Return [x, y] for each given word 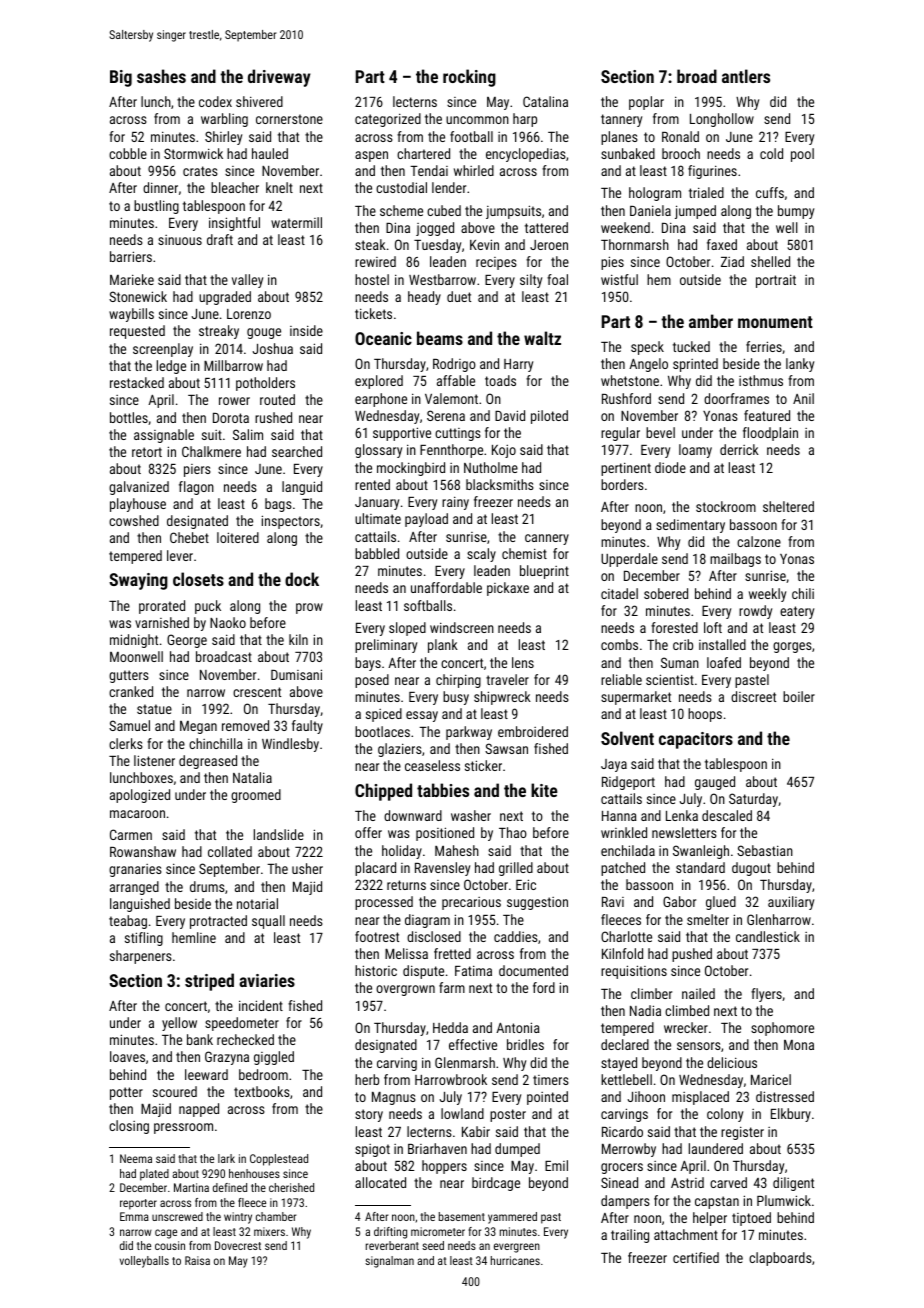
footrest [377, 936]
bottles [129, 417]
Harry [518, 365]
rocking [469, 78]
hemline [194, 937]
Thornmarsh [635, 244]
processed [384, 903]
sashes [161, 76]
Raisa [197, 1260]
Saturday [753, 800]
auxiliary [791, 903]
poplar [646, 103]
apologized [140, 796]
